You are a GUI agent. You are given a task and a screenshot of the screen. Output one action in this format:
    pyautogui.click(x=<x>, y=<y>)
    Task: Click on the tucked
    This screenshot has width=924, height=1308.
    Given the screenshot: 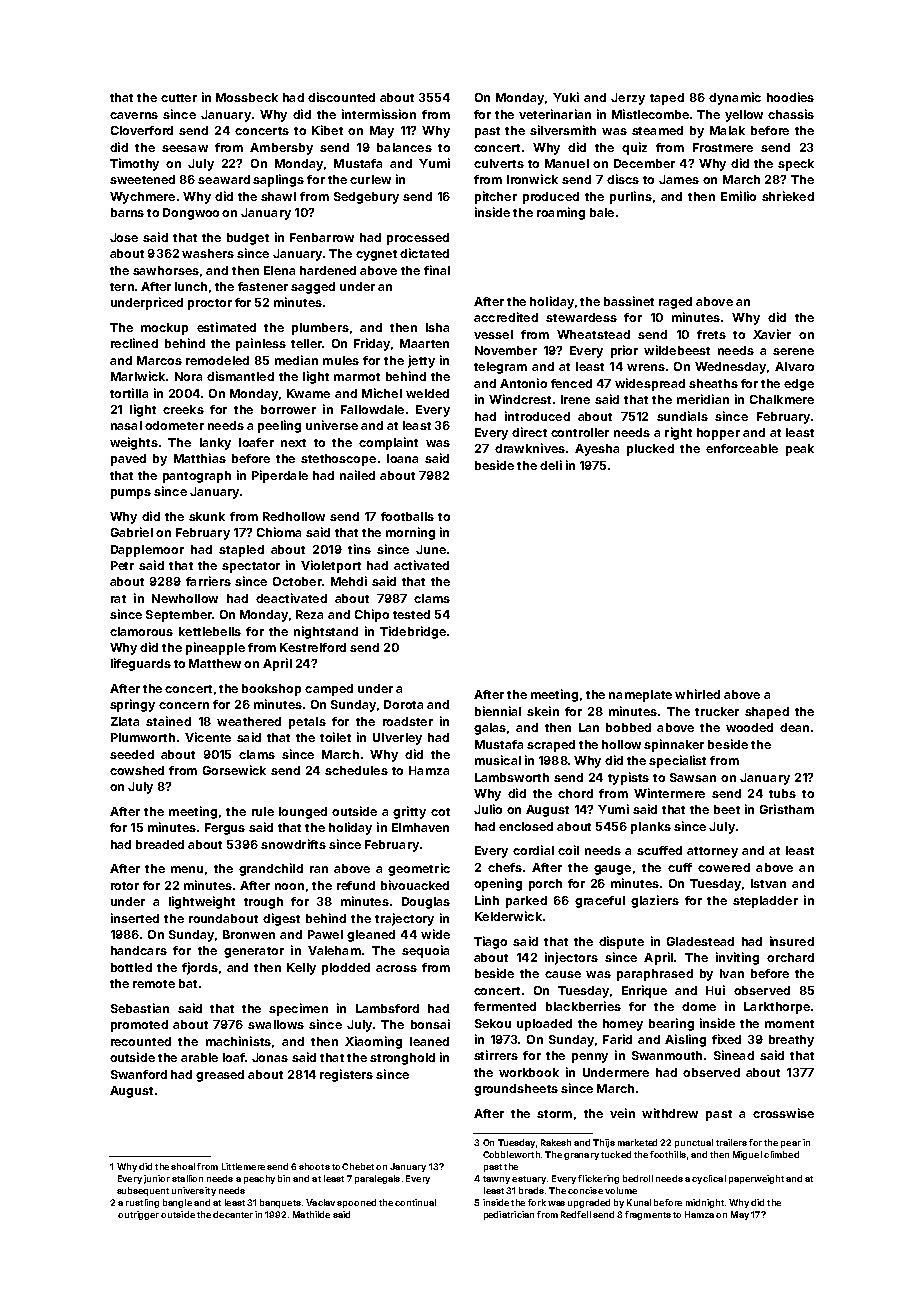 What is the action you would take?
    pyautogui.click(x=616, y=1154)
